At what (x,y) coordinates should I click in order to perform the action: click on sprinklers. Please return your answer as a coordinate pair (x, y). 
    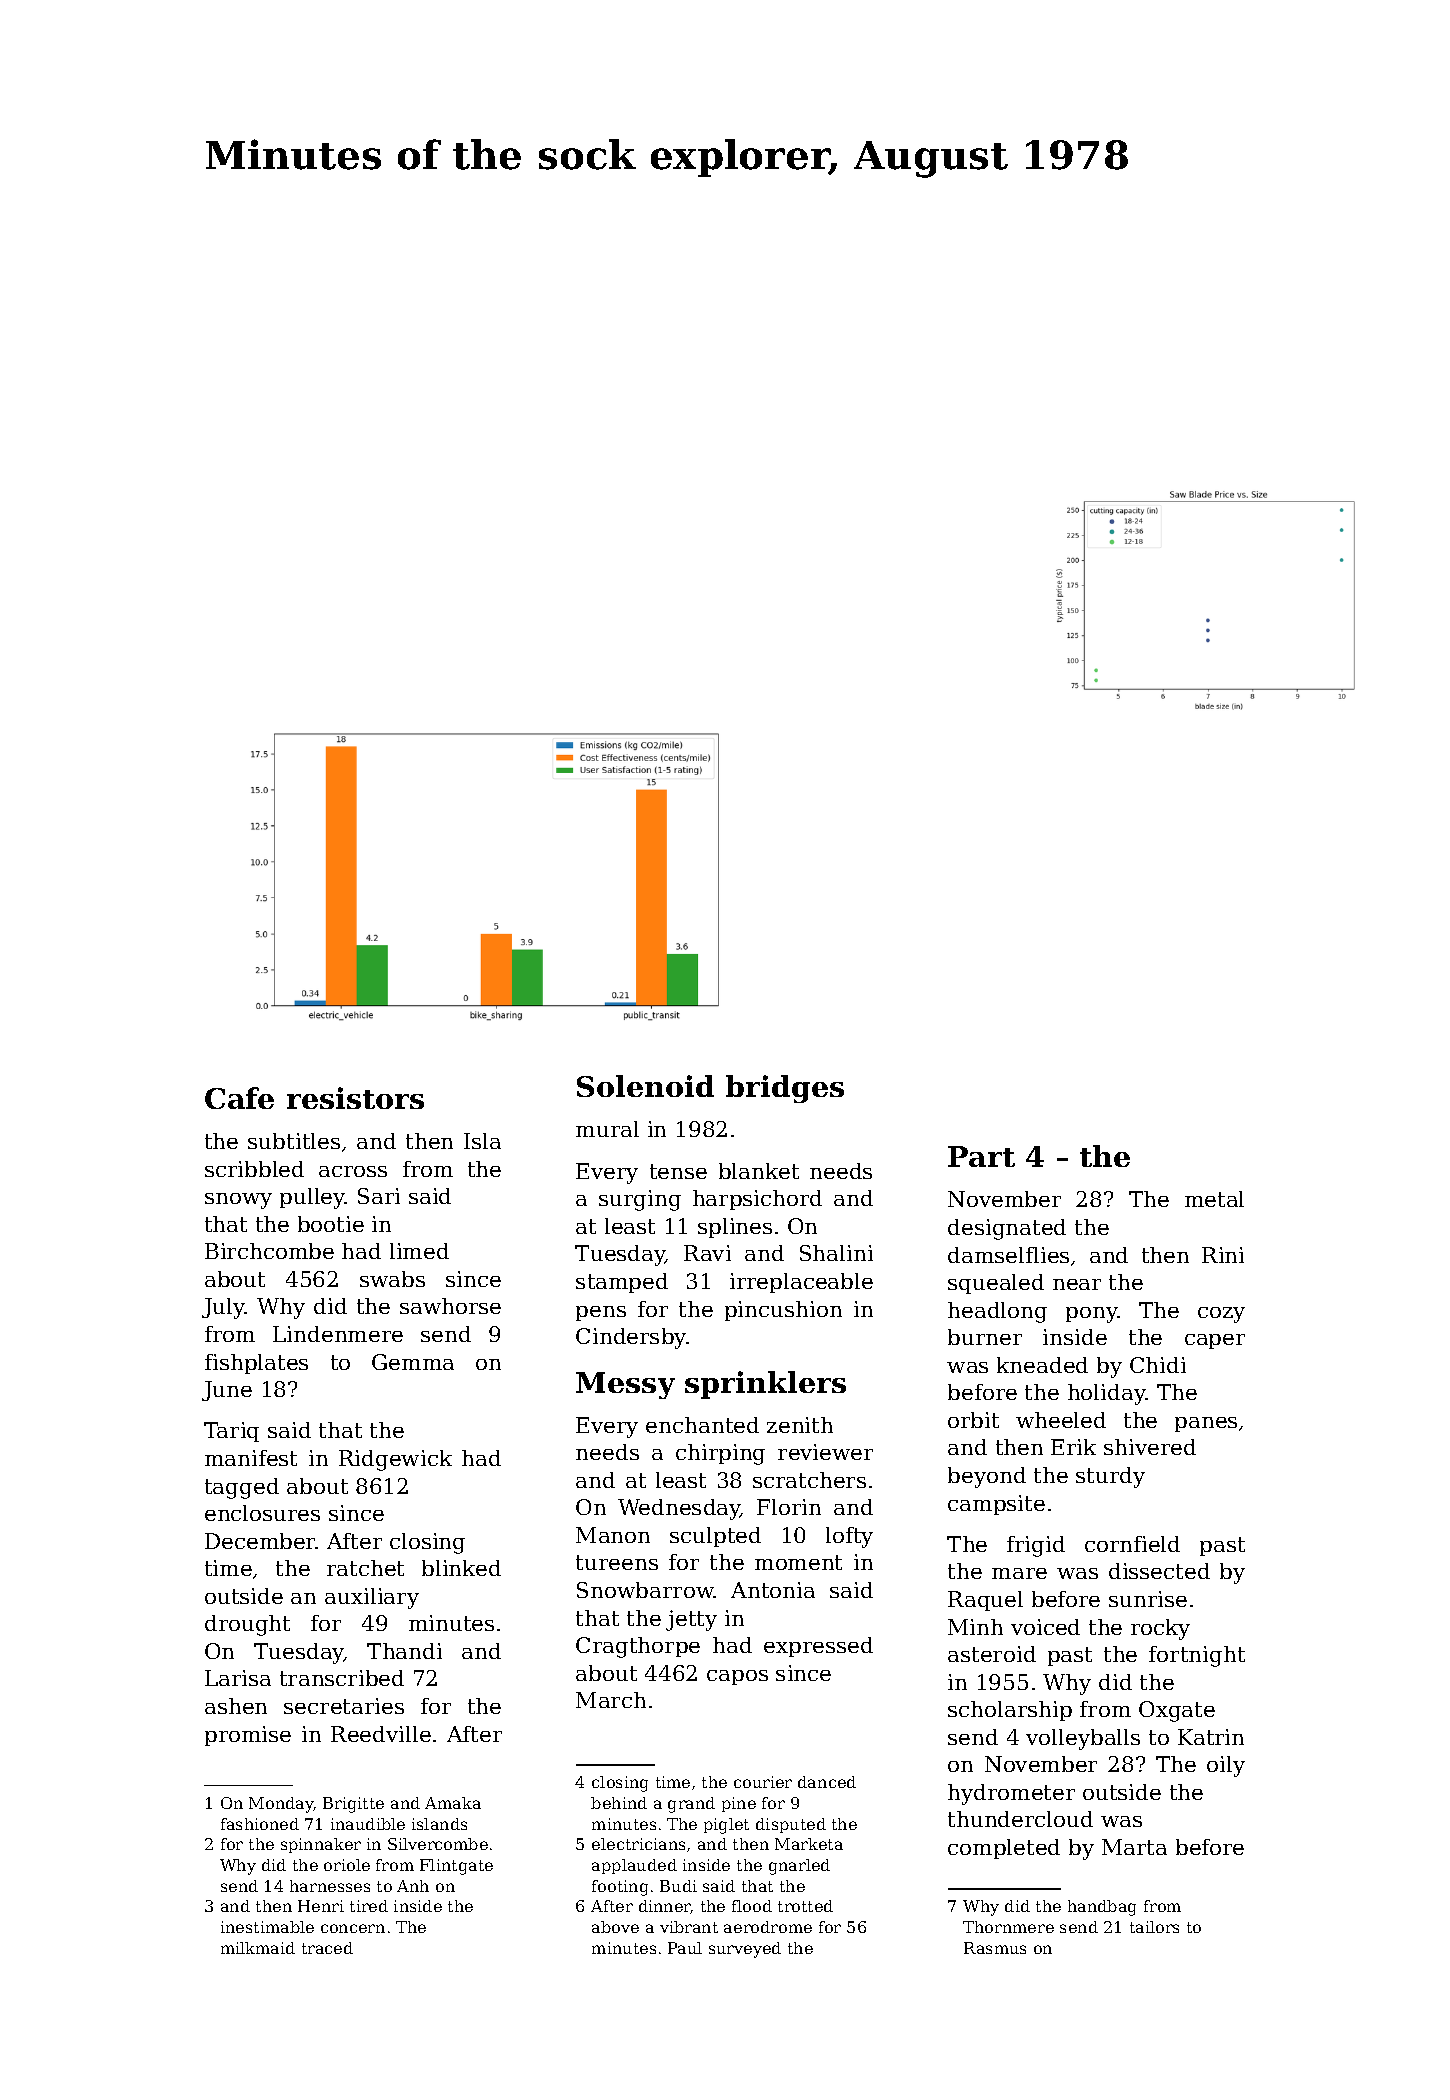
    Looking at the image, I should click on (765, 1385).
